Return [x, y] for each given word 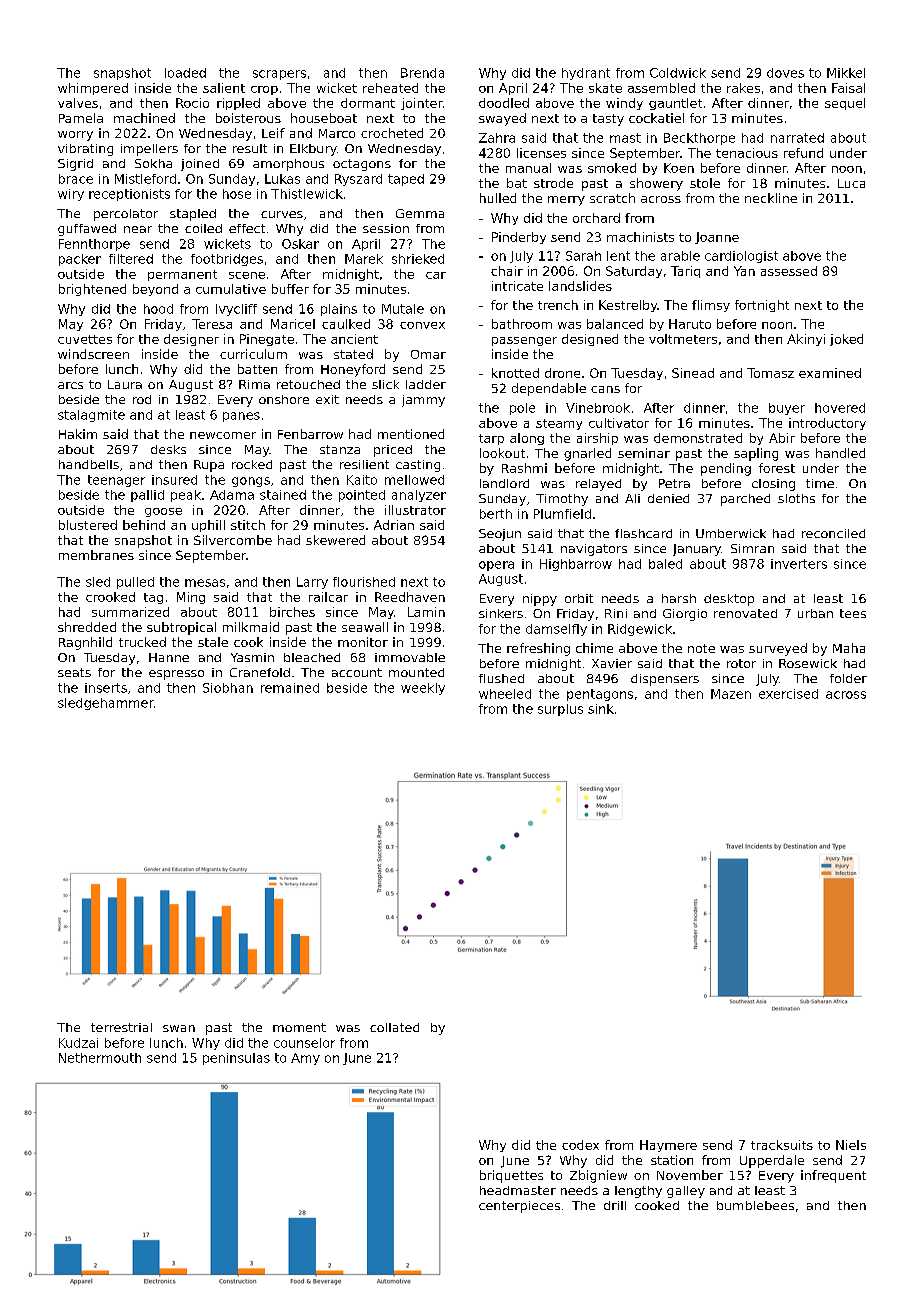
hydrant [586, 74]
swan [179, 1028]
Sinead [693, 373]
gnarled [587, 454]
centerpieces [519, 1207]
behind [144, 525]
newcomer [223, 435]
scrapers [279, 75]
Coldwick [678, 73]
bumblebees [755, 1205]
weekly [423, 689]
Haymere [668, 1146]
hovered [840, 408]
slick [385, 384]
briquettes [511, 1176]
